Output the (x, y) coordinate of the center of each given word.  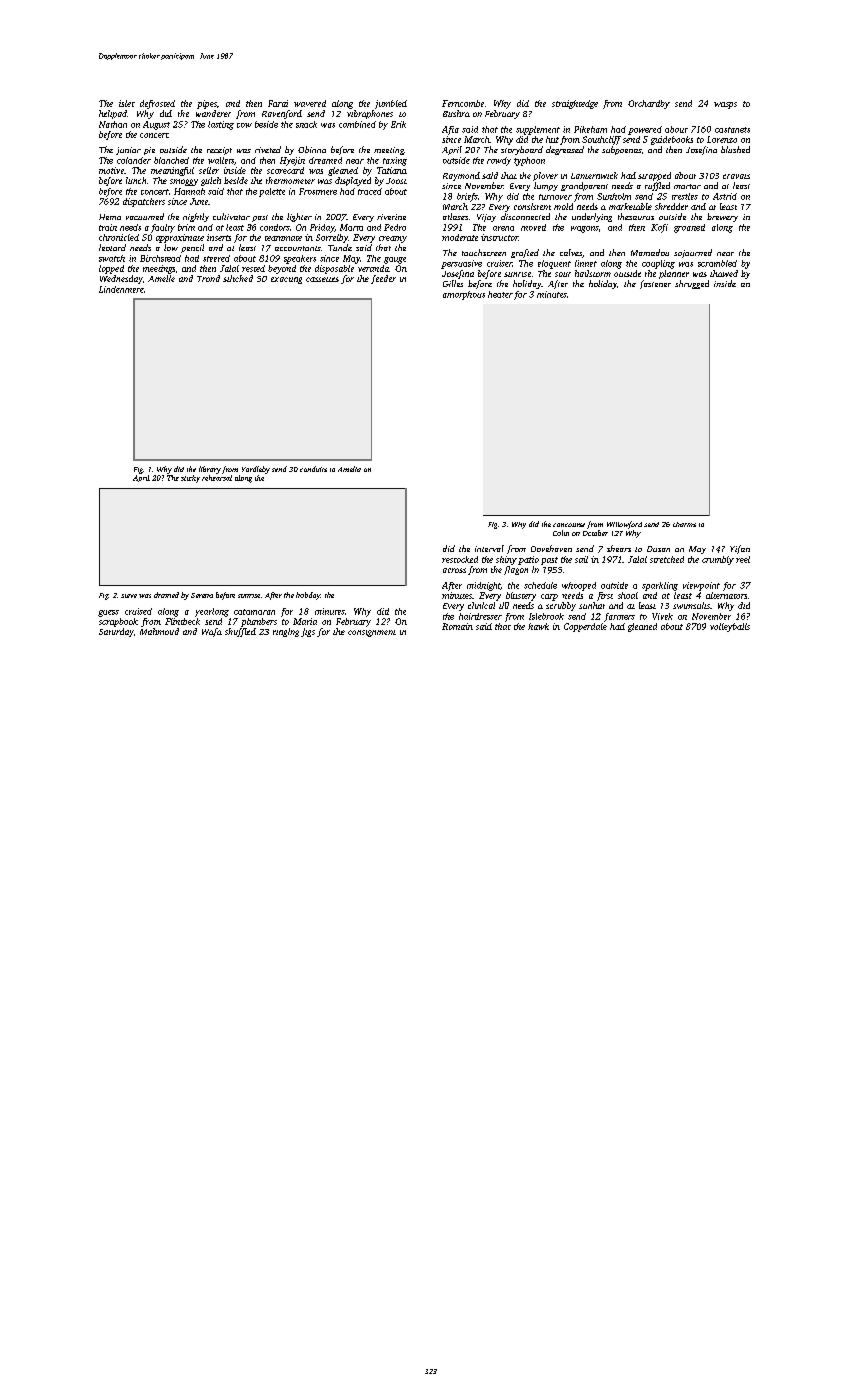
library (210, 470)
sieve (129, 596)
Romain (457, 626)
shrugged (692, 284)
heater (500, 294)
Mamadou (650, 252)
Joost (396, 181)
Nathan (113, 124)
